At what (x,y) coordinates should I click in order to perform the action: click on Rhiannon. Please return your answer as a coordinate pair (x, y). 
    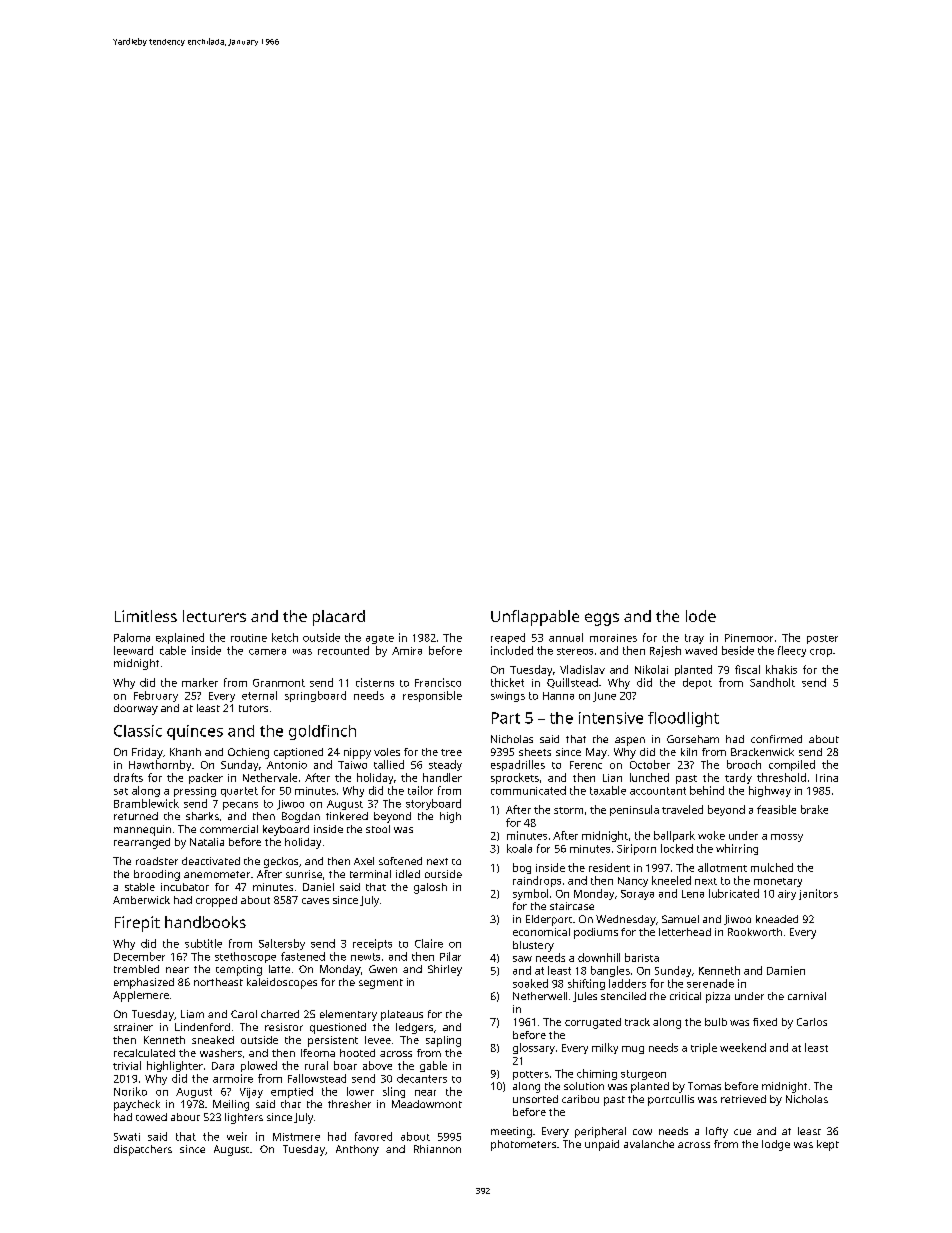
    Looking at the image, I should click on (437, 1149).
